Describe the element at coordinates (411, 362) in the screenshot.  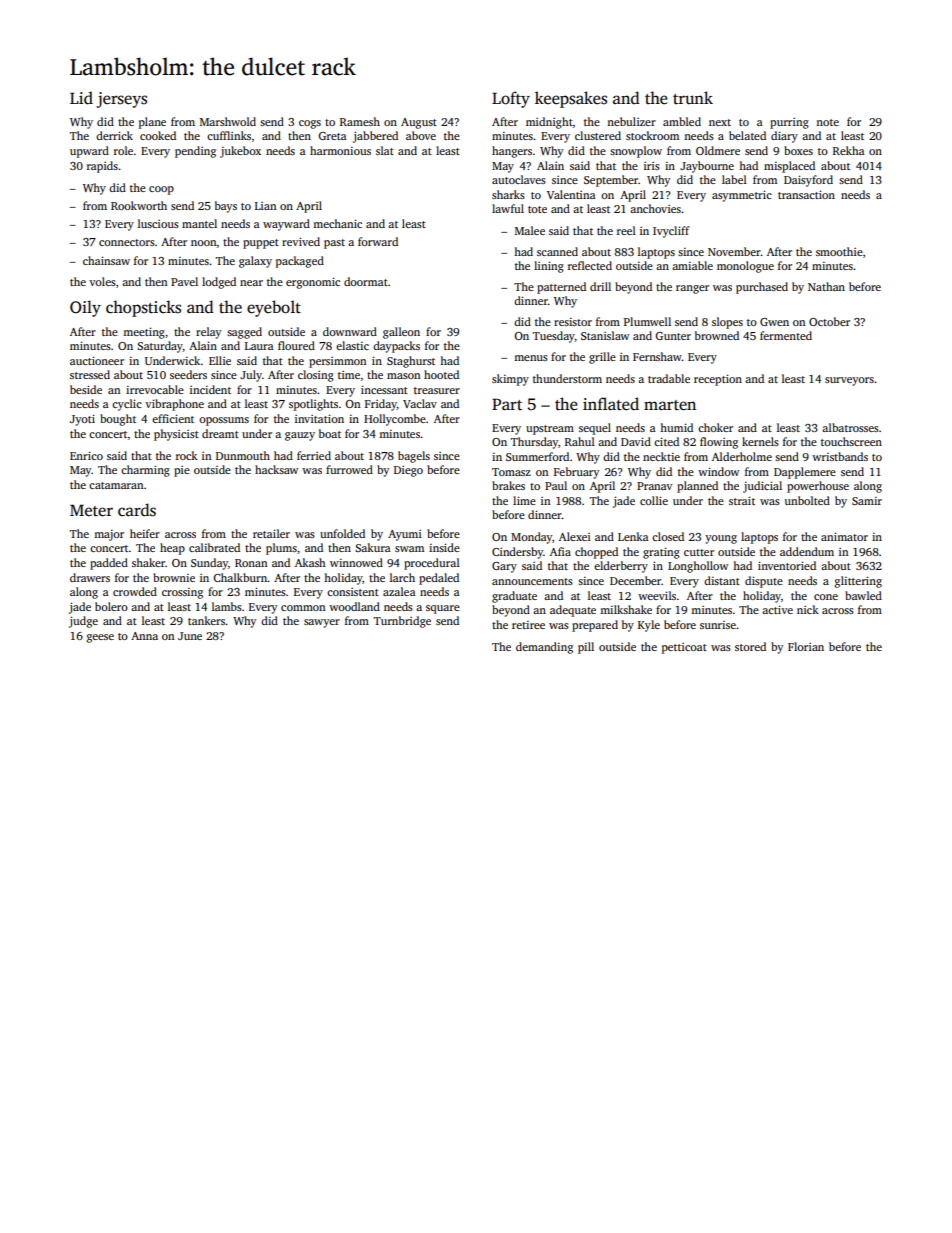
I see `Staghurst` at that location.
